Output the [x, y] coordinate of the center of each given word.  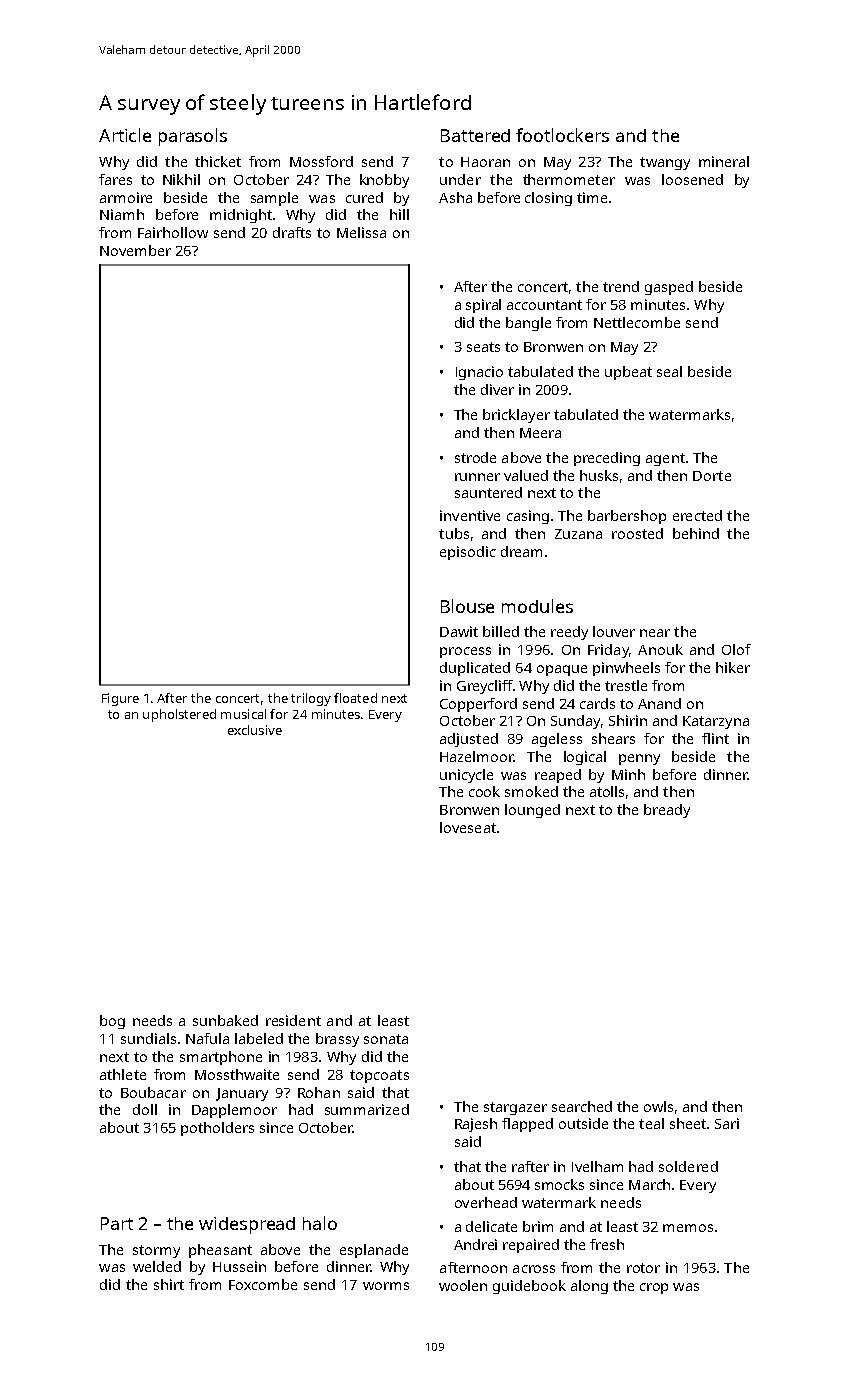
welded [157, 1266]
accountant [544, 305]
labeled [259, 1038]
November [135, 250]
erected [697, 515]
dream [521, 551]
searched [582, 1106]
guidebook [529, 1287]
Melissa [361, 232]
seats [483, 347]
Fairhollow [173, 232]
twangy [665, 163]
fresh [607, 1244]
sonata [386, 1039]
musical [243, 714]
